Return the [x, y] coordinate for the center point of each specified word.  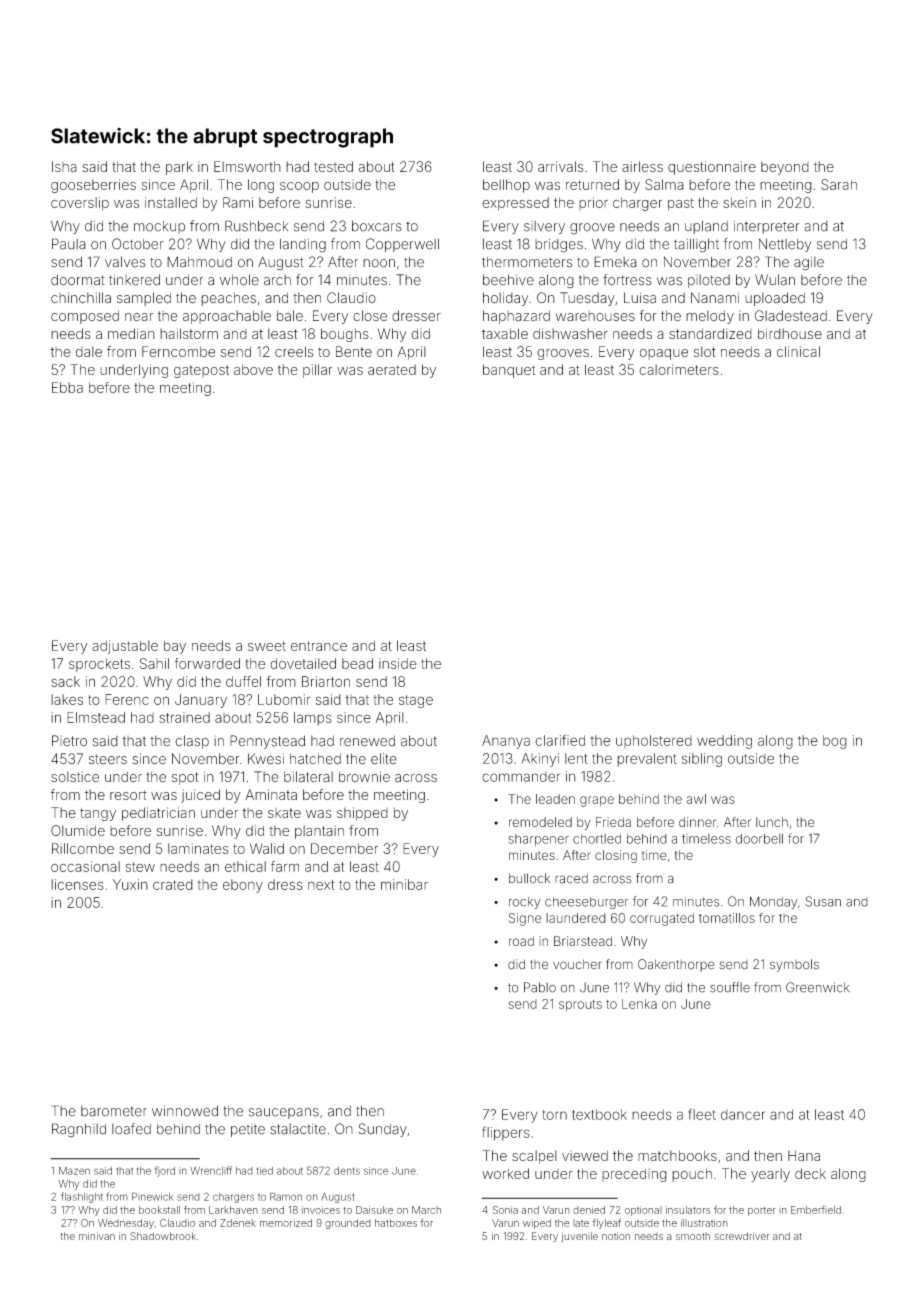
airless [642, 166]
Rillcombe [83, 848]
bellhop [506, 186]
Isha [64, 166]
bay [175, 647]
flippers [506, 1133]
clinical [798, 351]
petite [248, 1130]
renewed [367, 741]
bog [835, 742]
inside [398, 663]
